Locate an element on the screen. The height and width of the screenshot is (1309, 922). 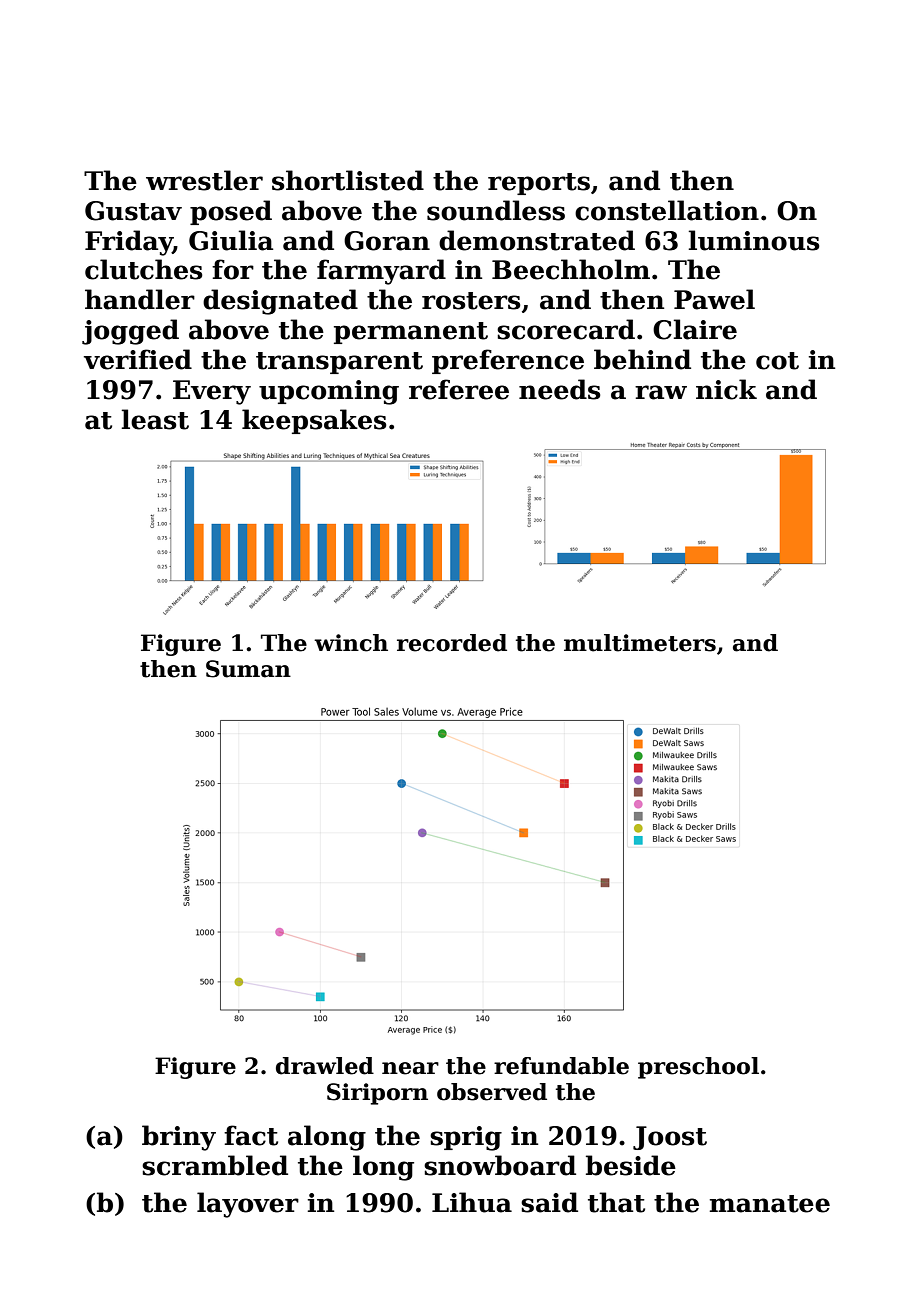
Suman is located at coordinates (248, 669).
